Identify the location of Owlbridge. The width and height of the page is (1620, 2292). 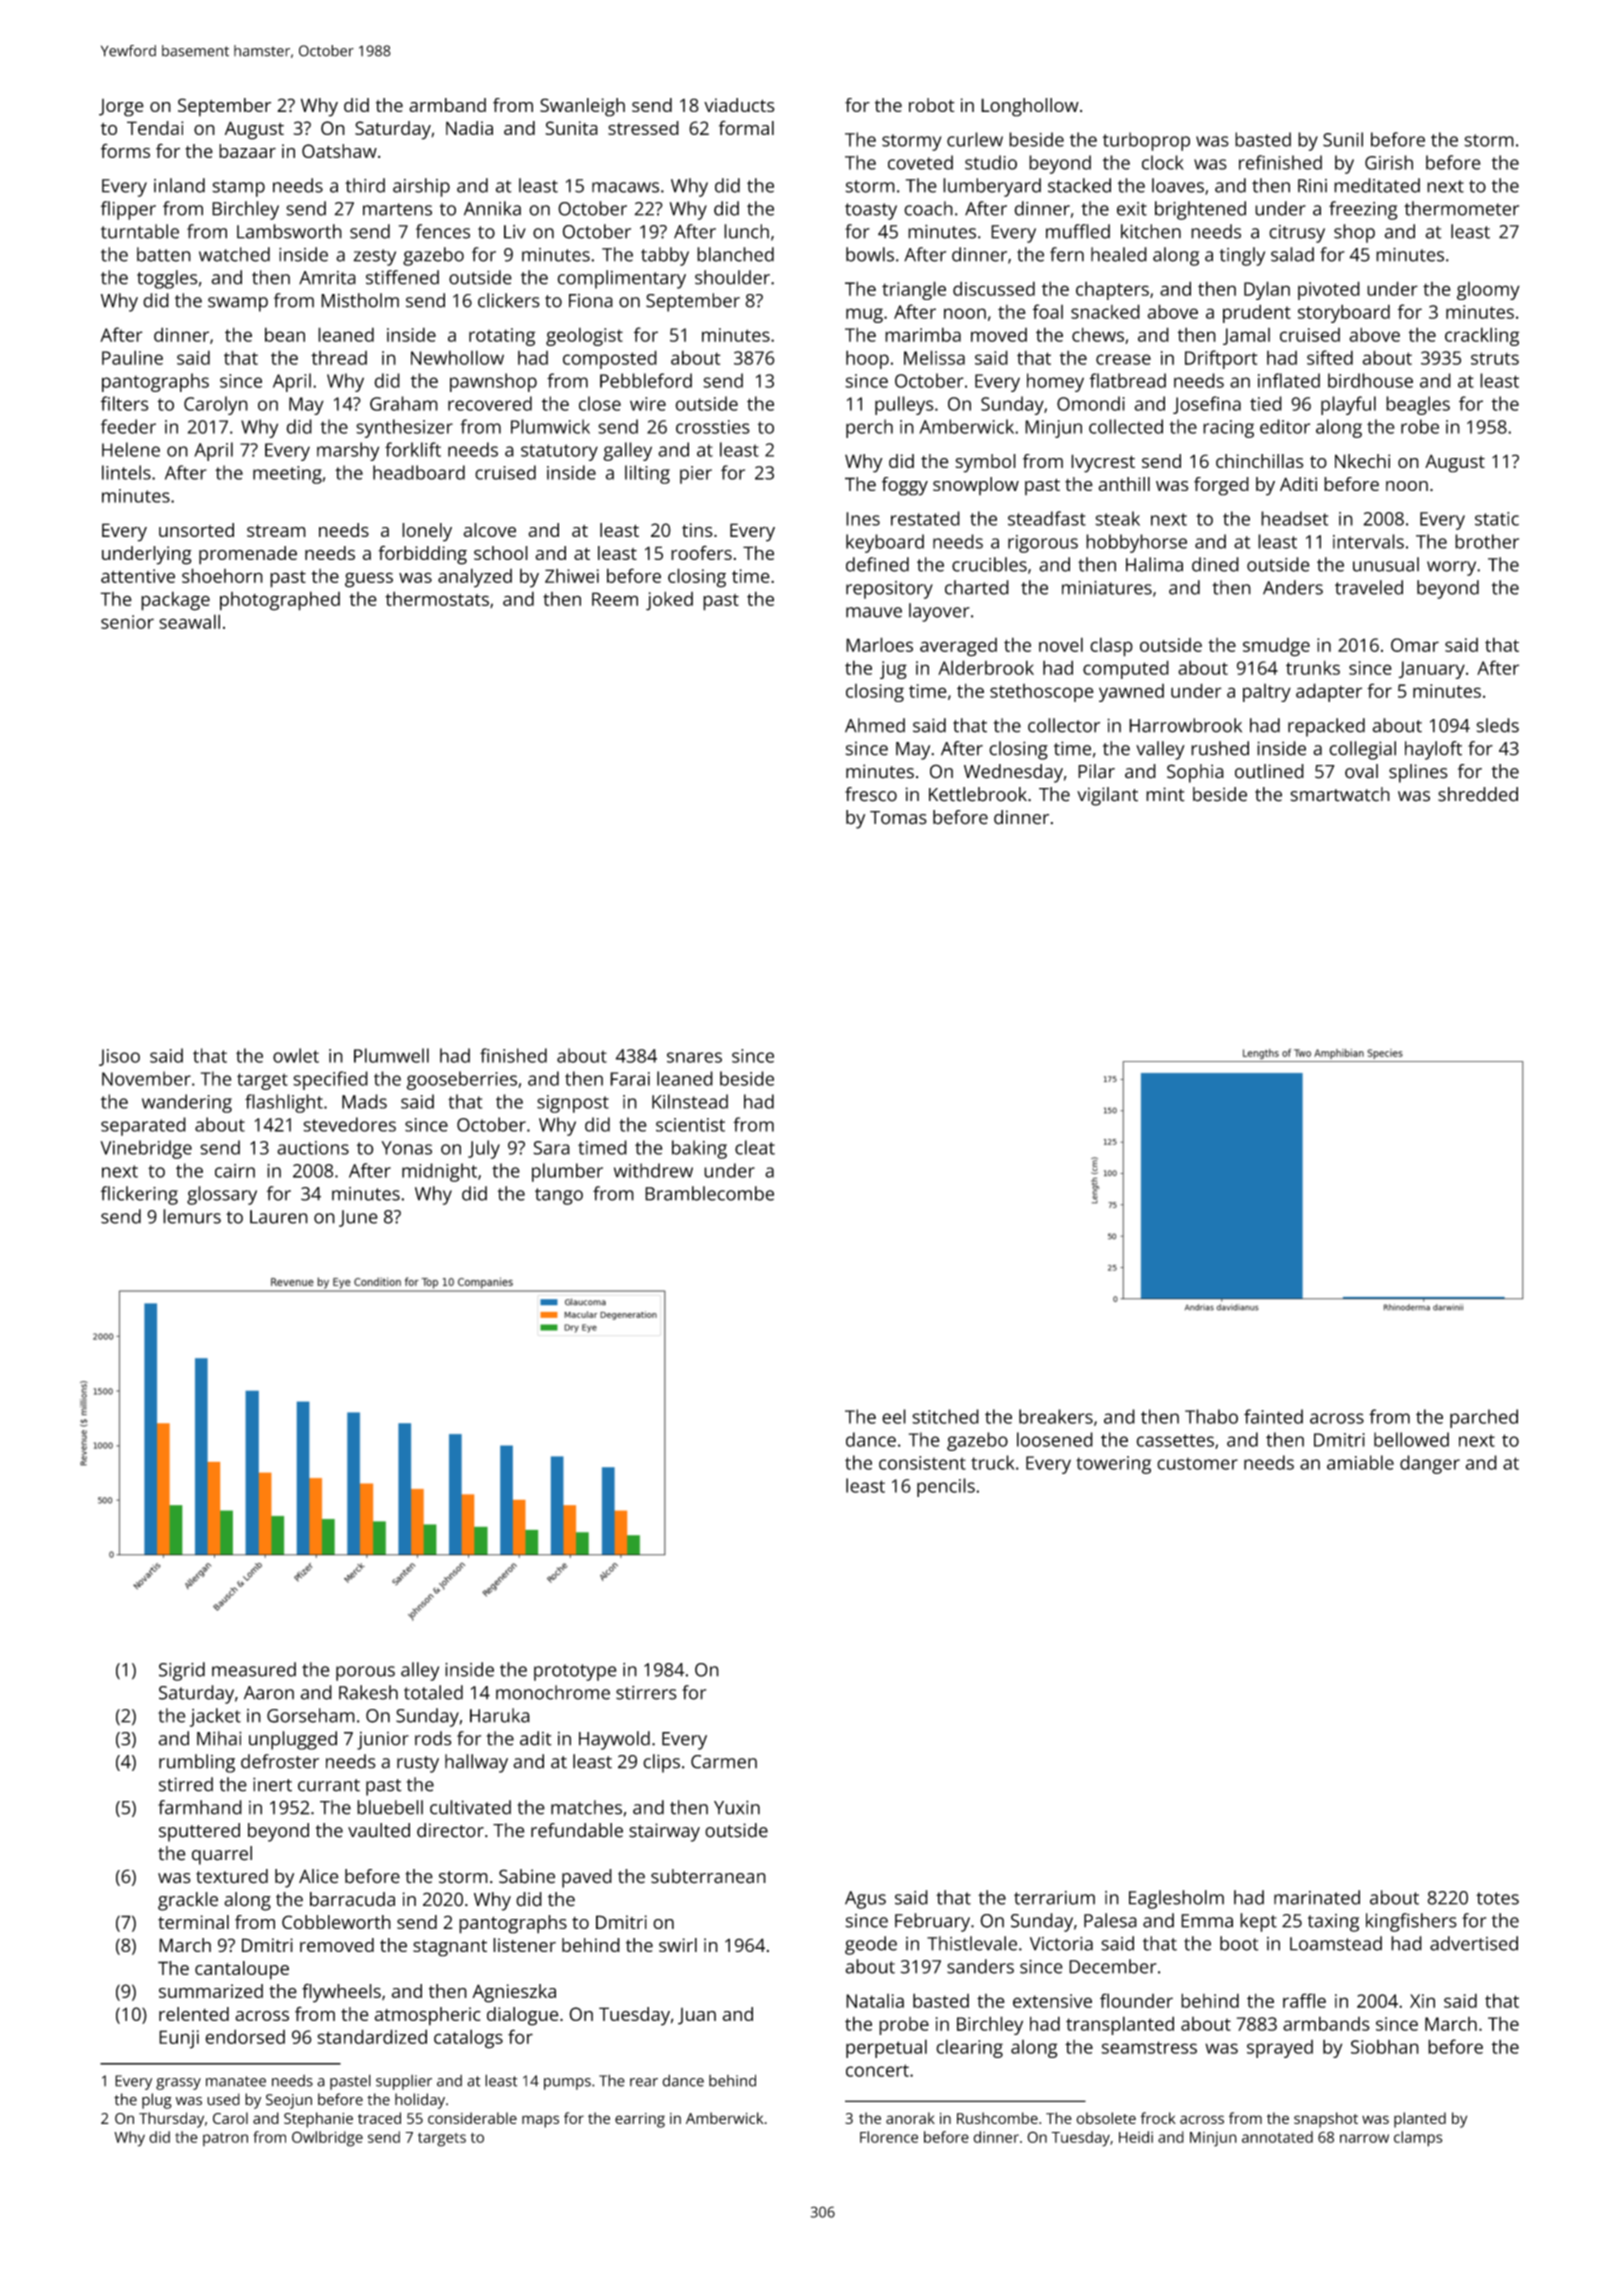
(327, 2139).
